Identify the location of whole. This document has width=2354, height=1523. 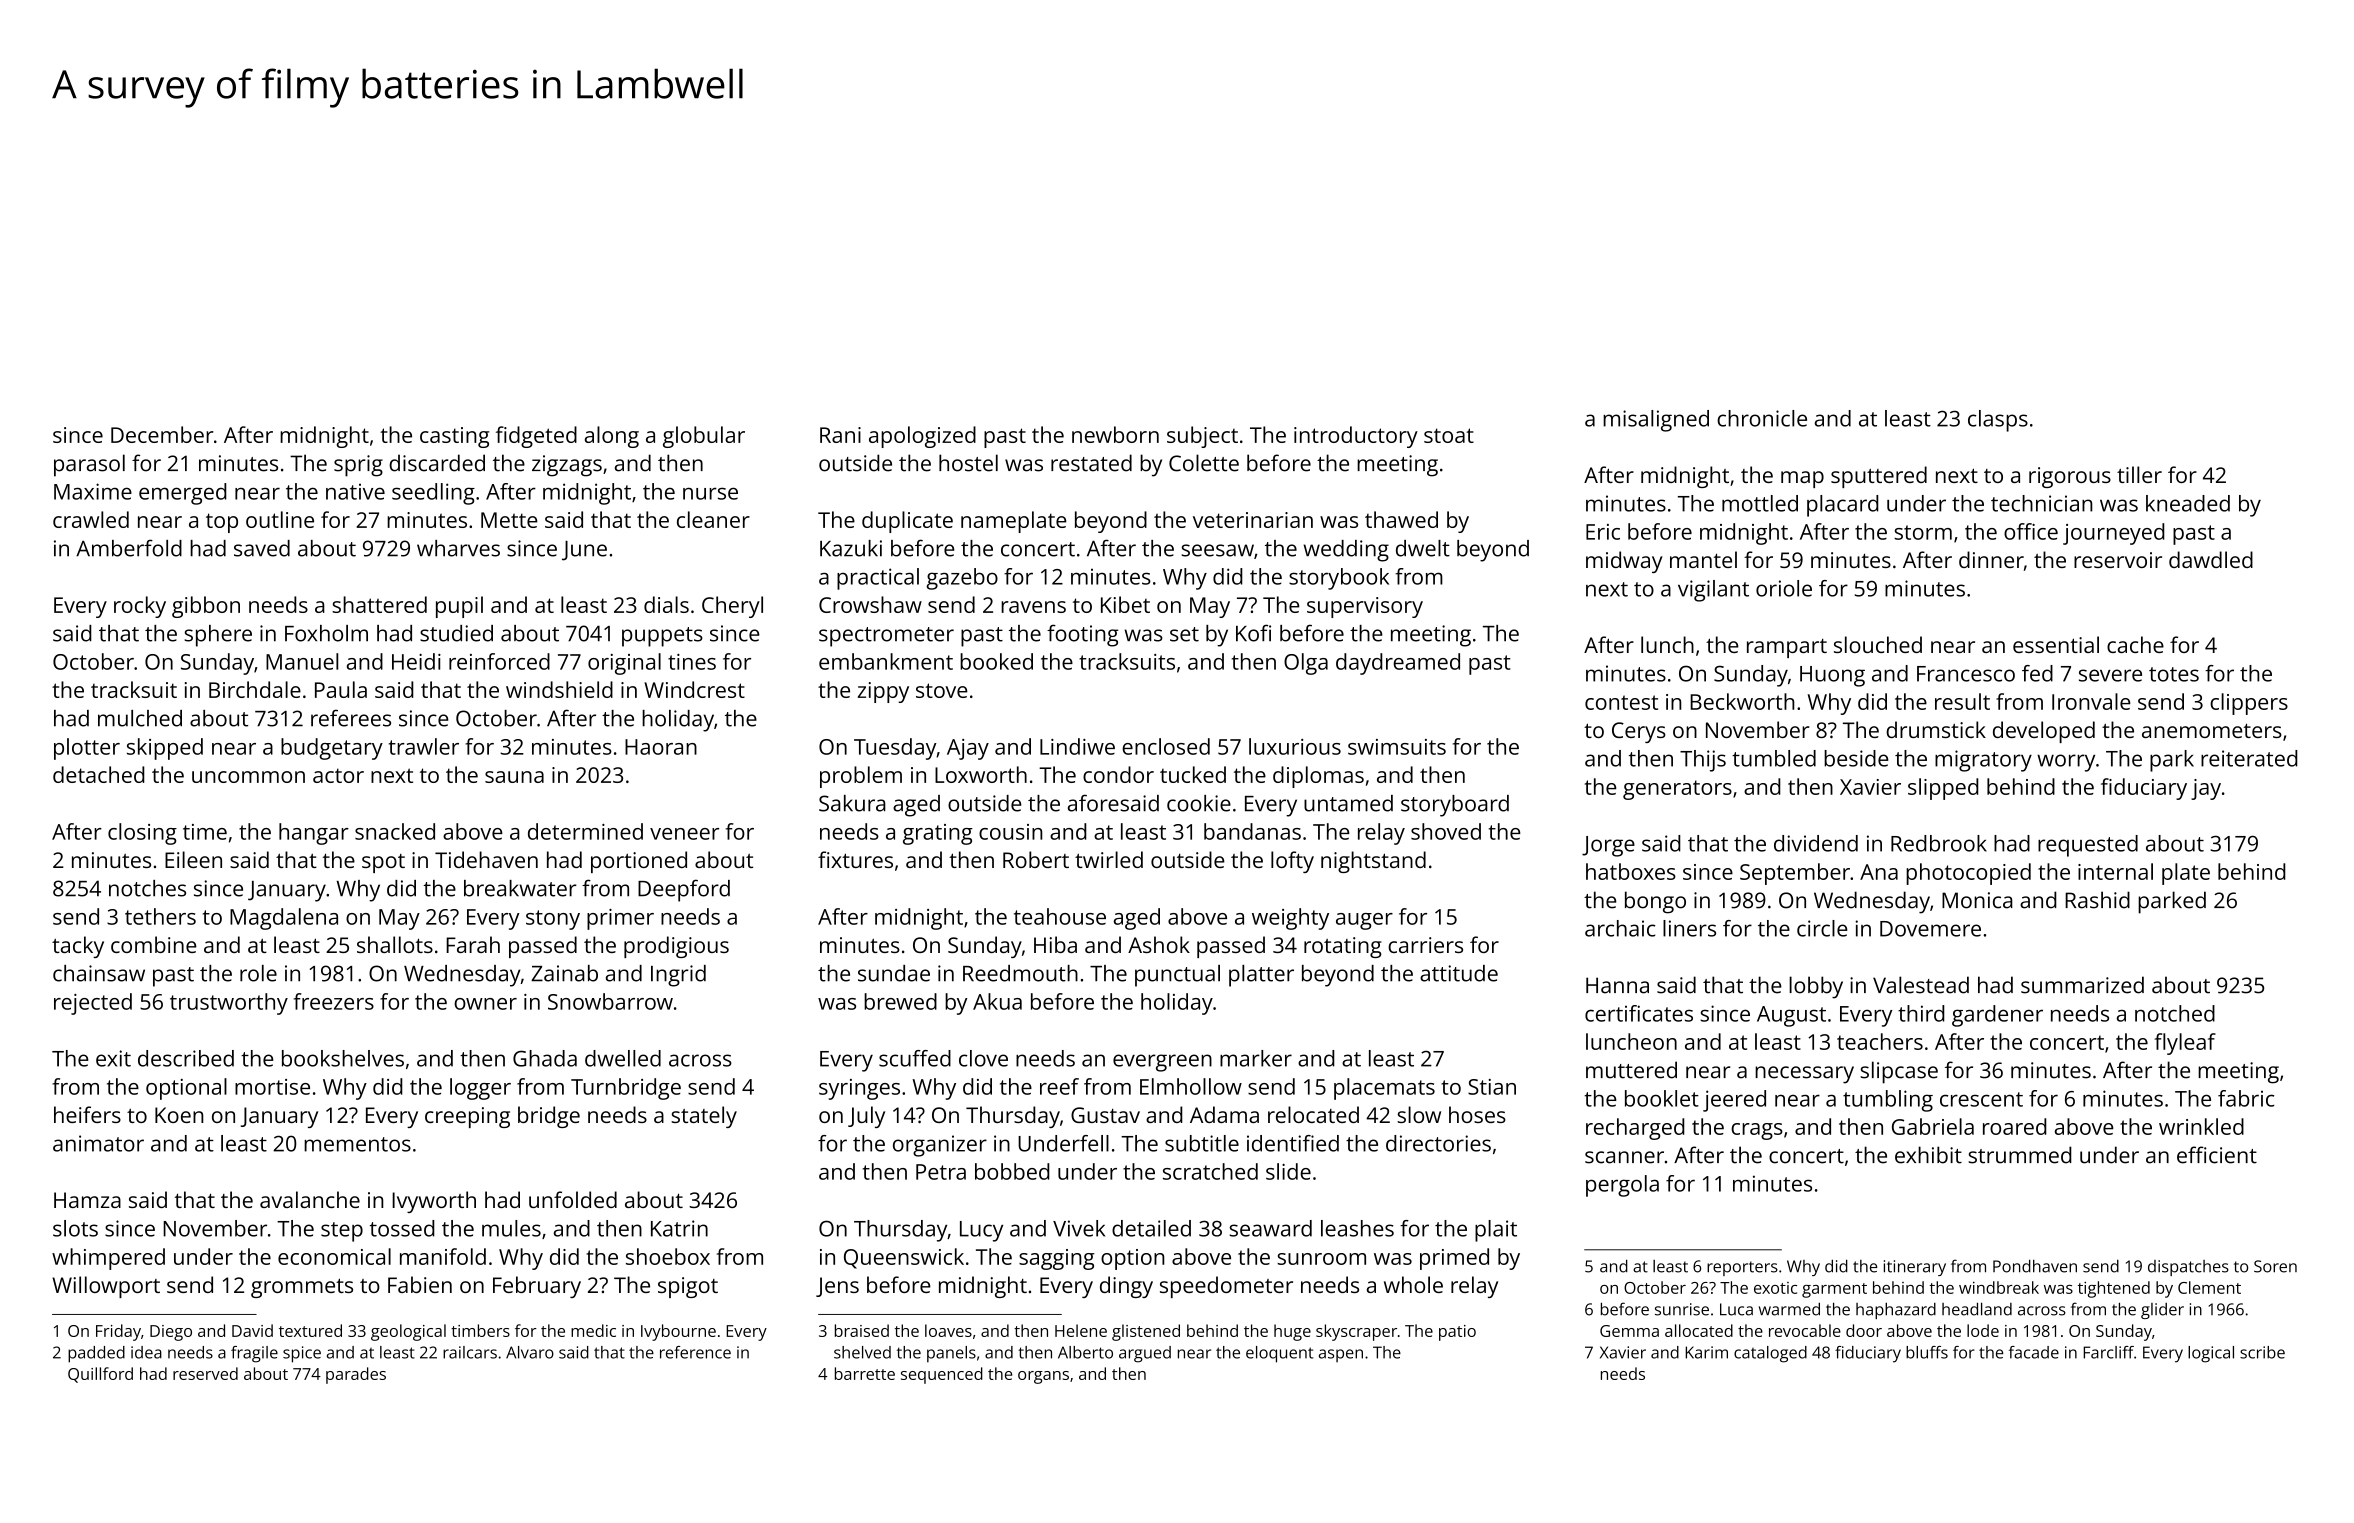
(1413, 1284).
